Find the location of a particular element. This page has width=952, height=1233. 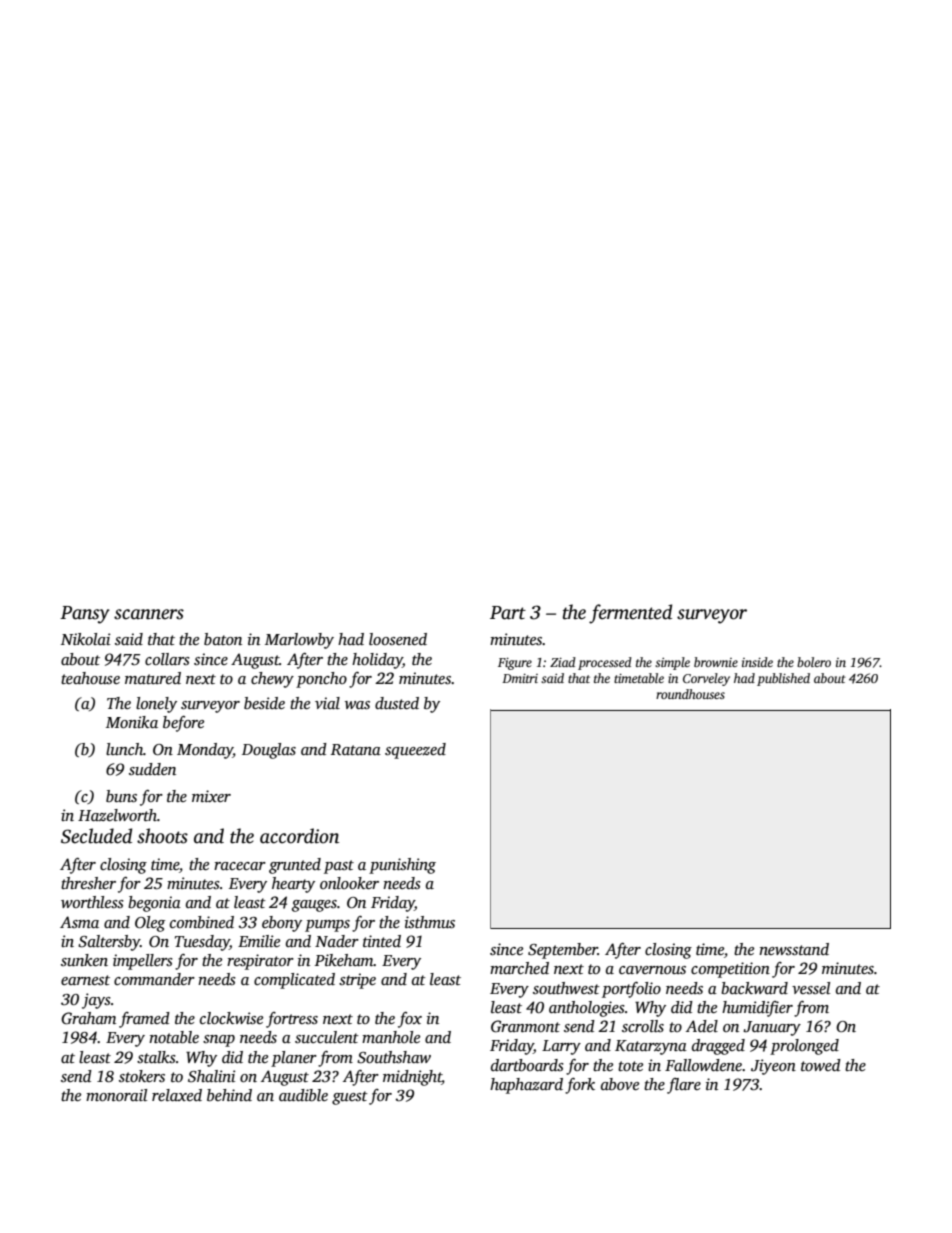

scanners is located at coordinates (149, 614).
